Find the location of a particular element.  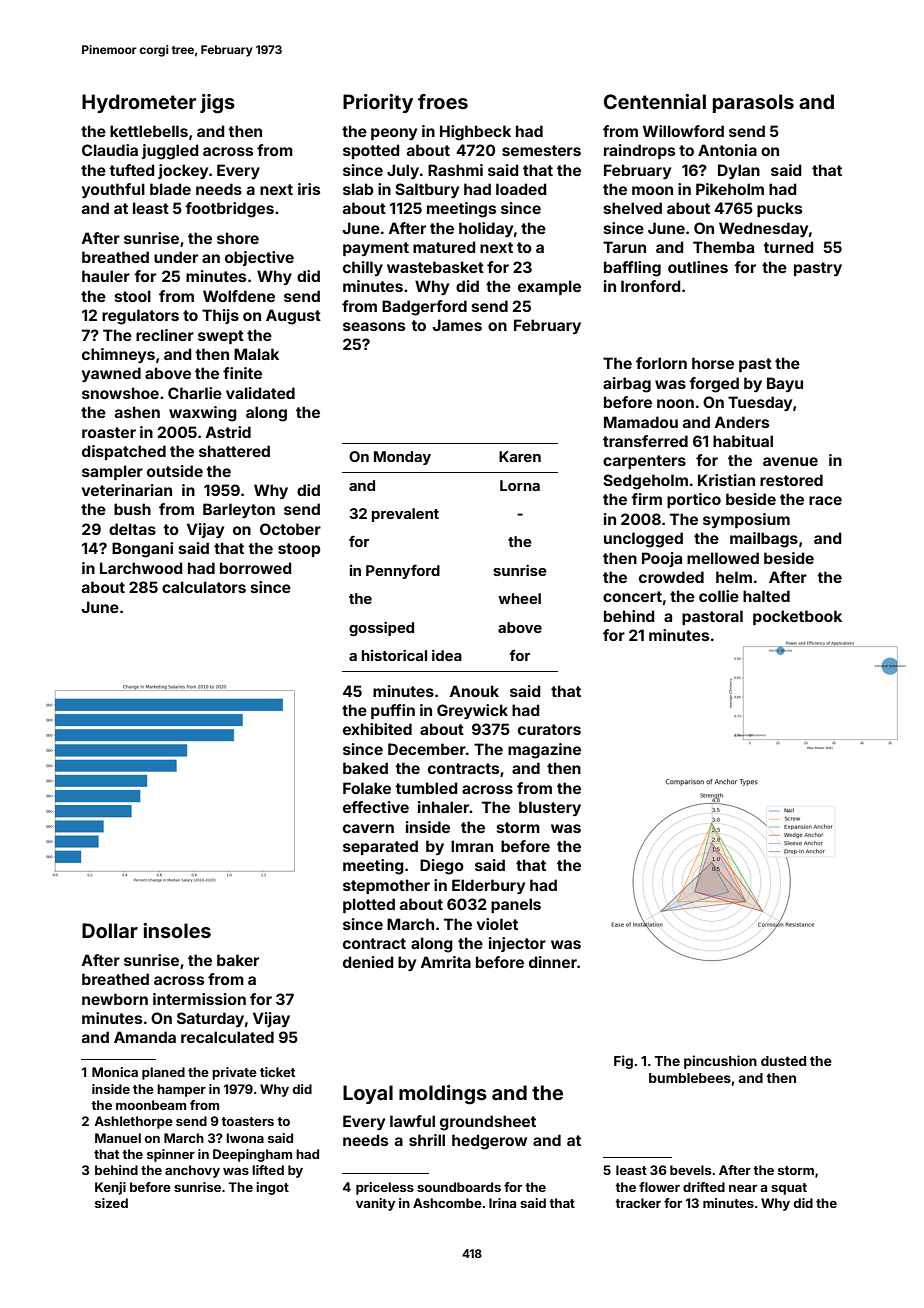

snowshoe is located at coordinates (120, 393).
